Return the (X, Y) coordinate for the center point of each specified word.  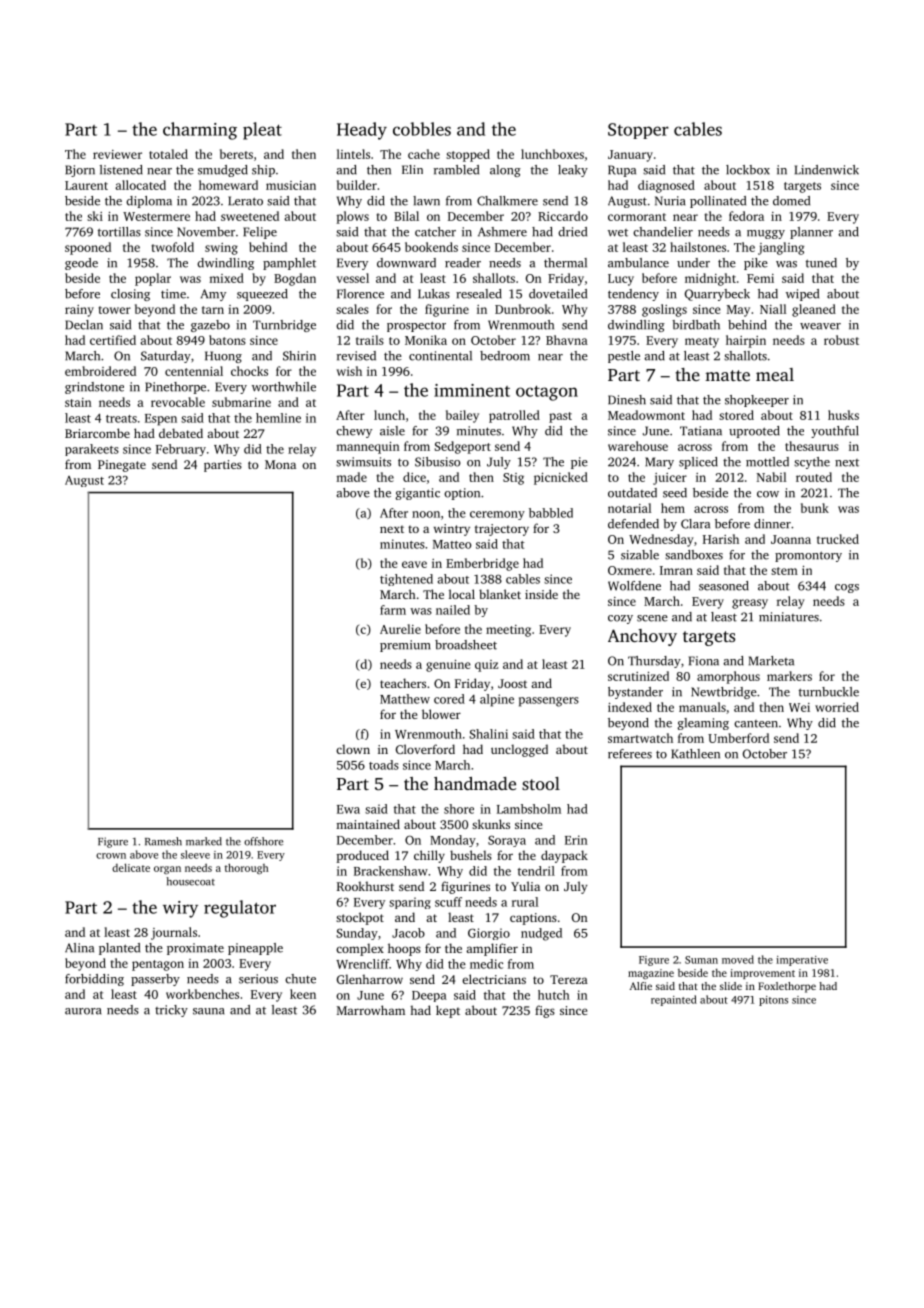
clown (353, 749)
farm (393, 610)
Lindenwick (827, 170)
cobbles (422, 129)
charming (200, 131)
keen (303, 994)
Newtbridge (724, 693)
